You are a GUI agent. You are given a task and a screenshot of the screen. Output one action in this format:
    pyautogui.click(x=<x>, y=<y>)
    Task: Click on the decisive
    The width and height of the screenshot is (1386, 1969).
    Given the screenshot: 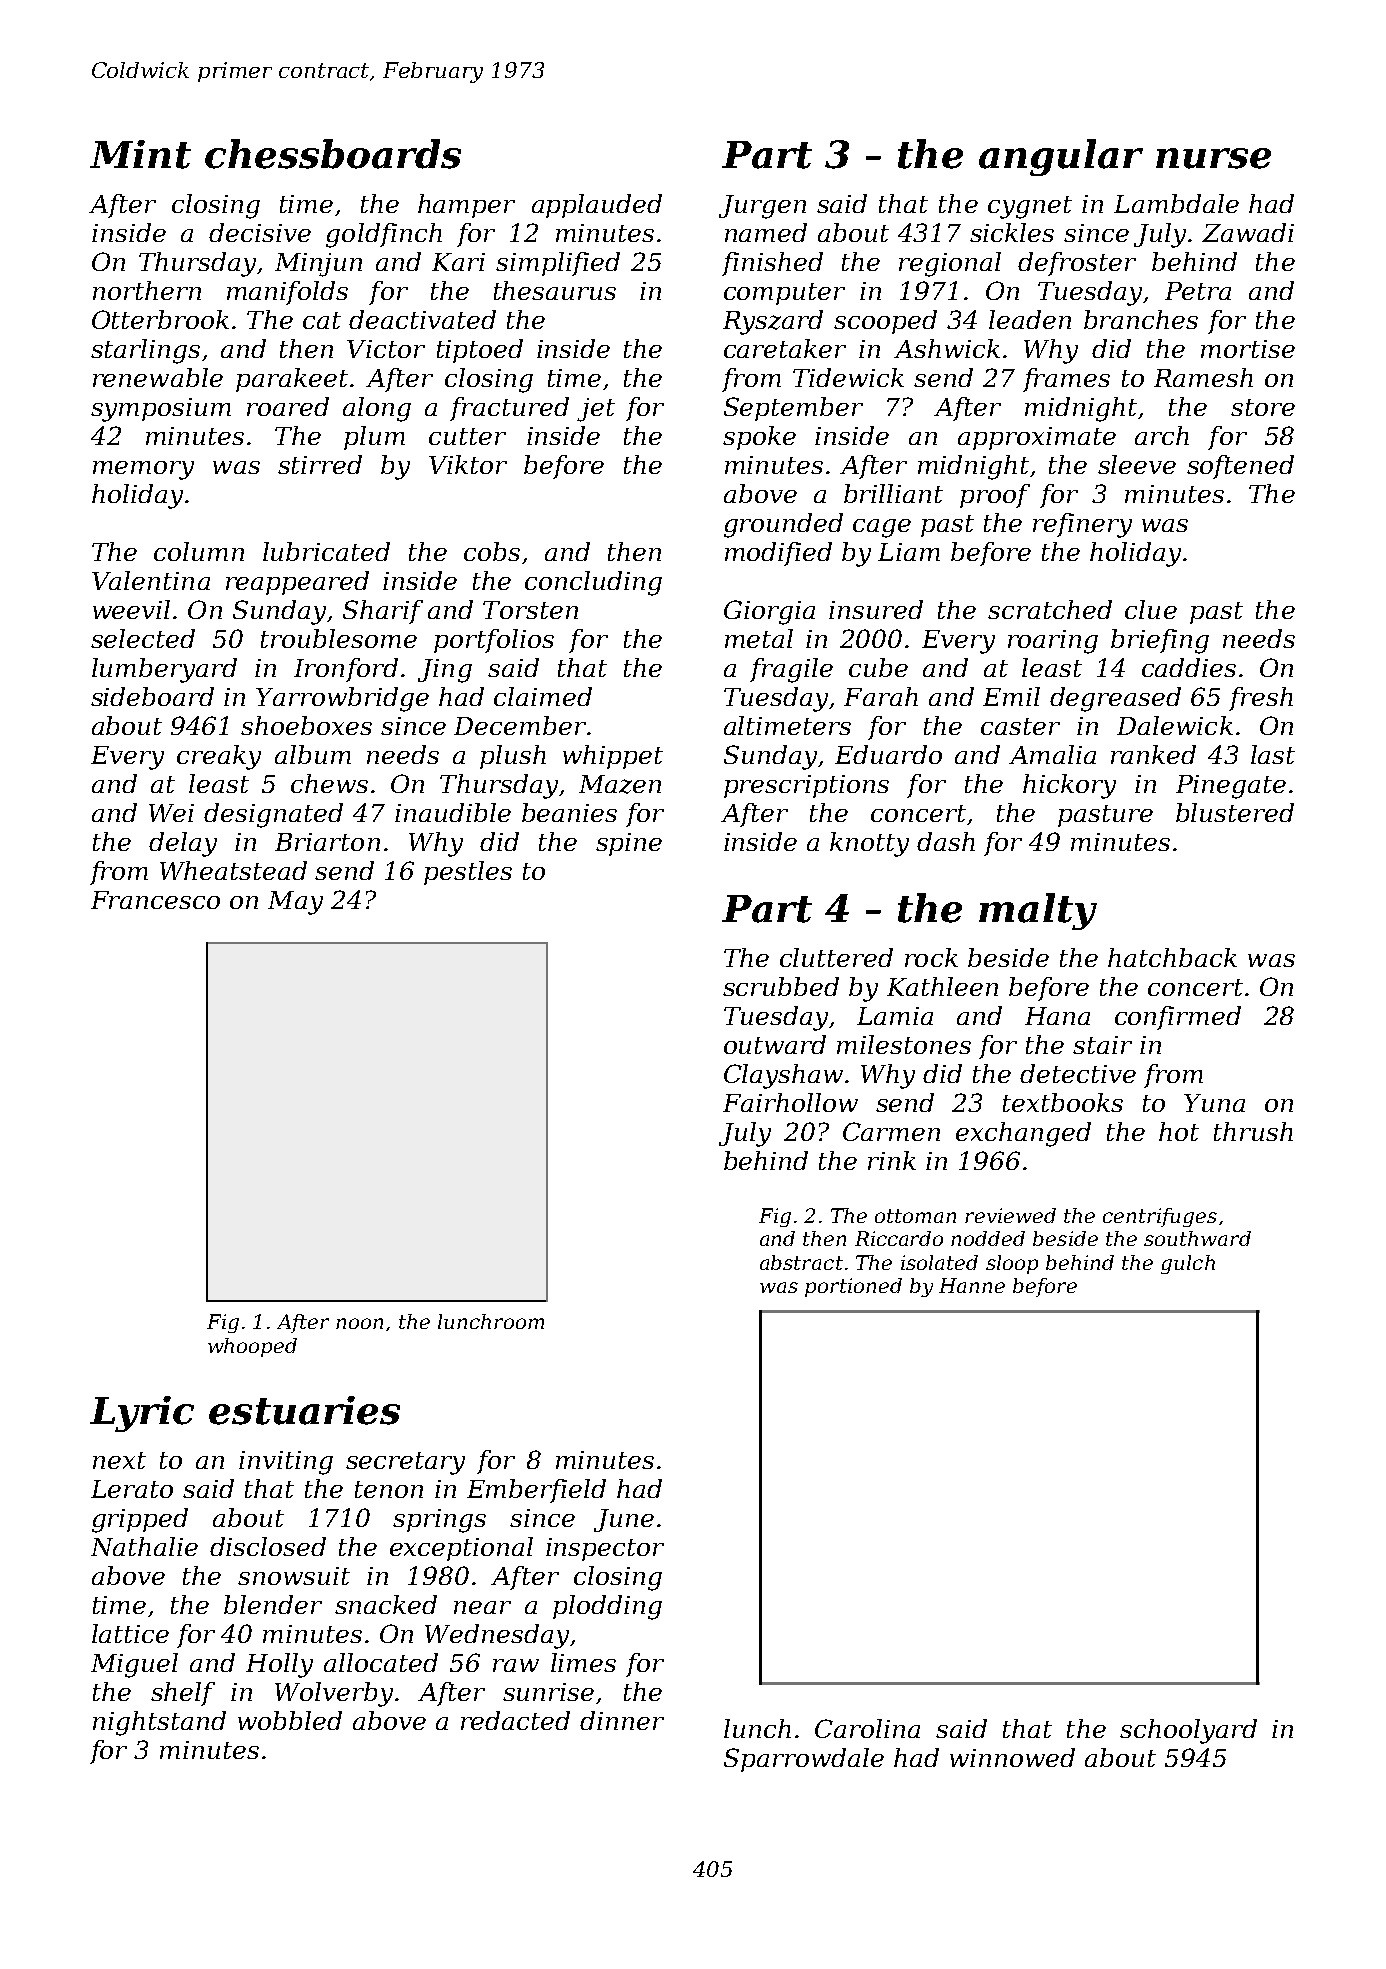 What is the action you would take?
    pyautogui.click(x=260, y=232)
